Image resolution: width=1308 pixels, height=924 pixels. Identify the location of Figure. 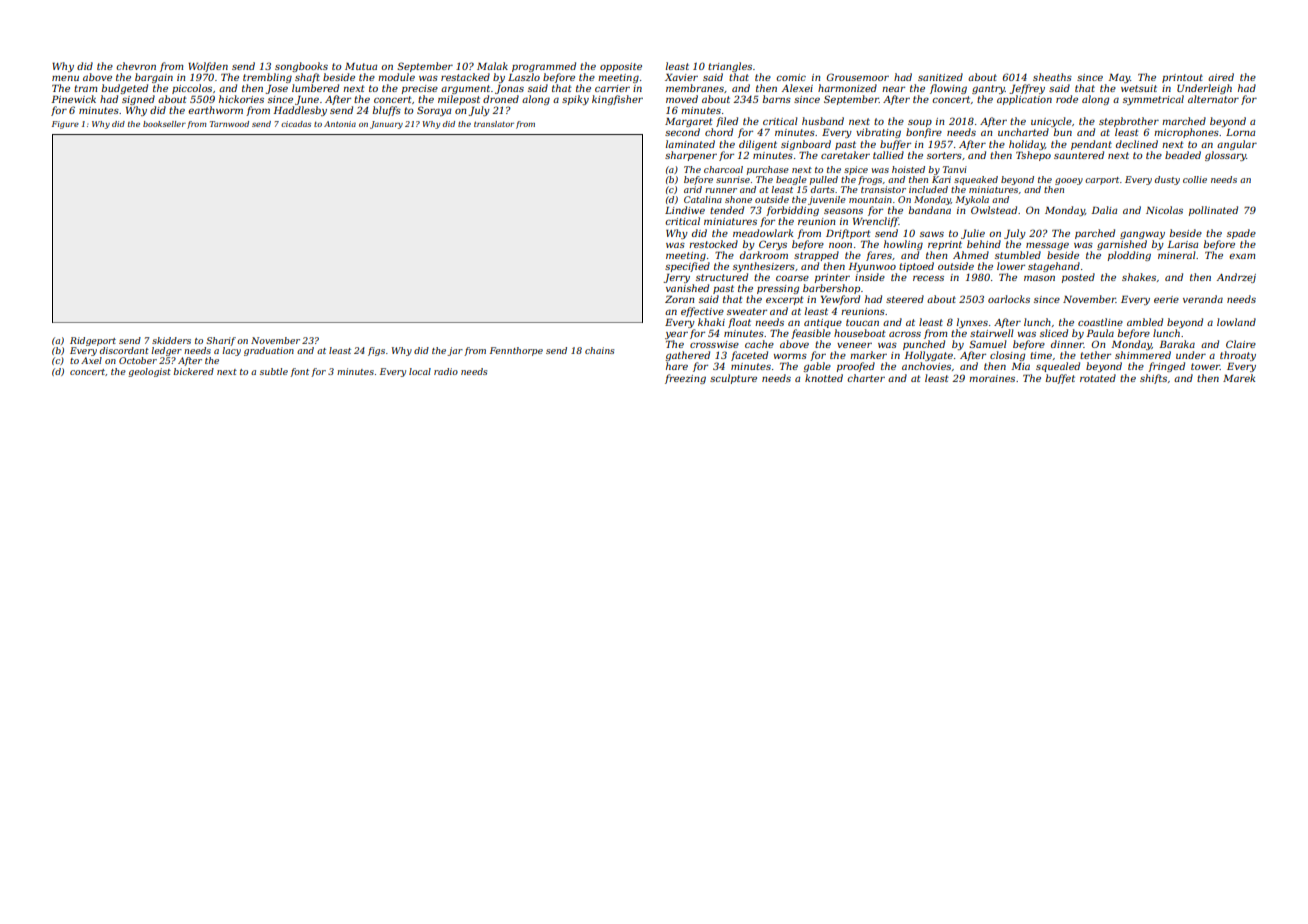
(65, 125).
